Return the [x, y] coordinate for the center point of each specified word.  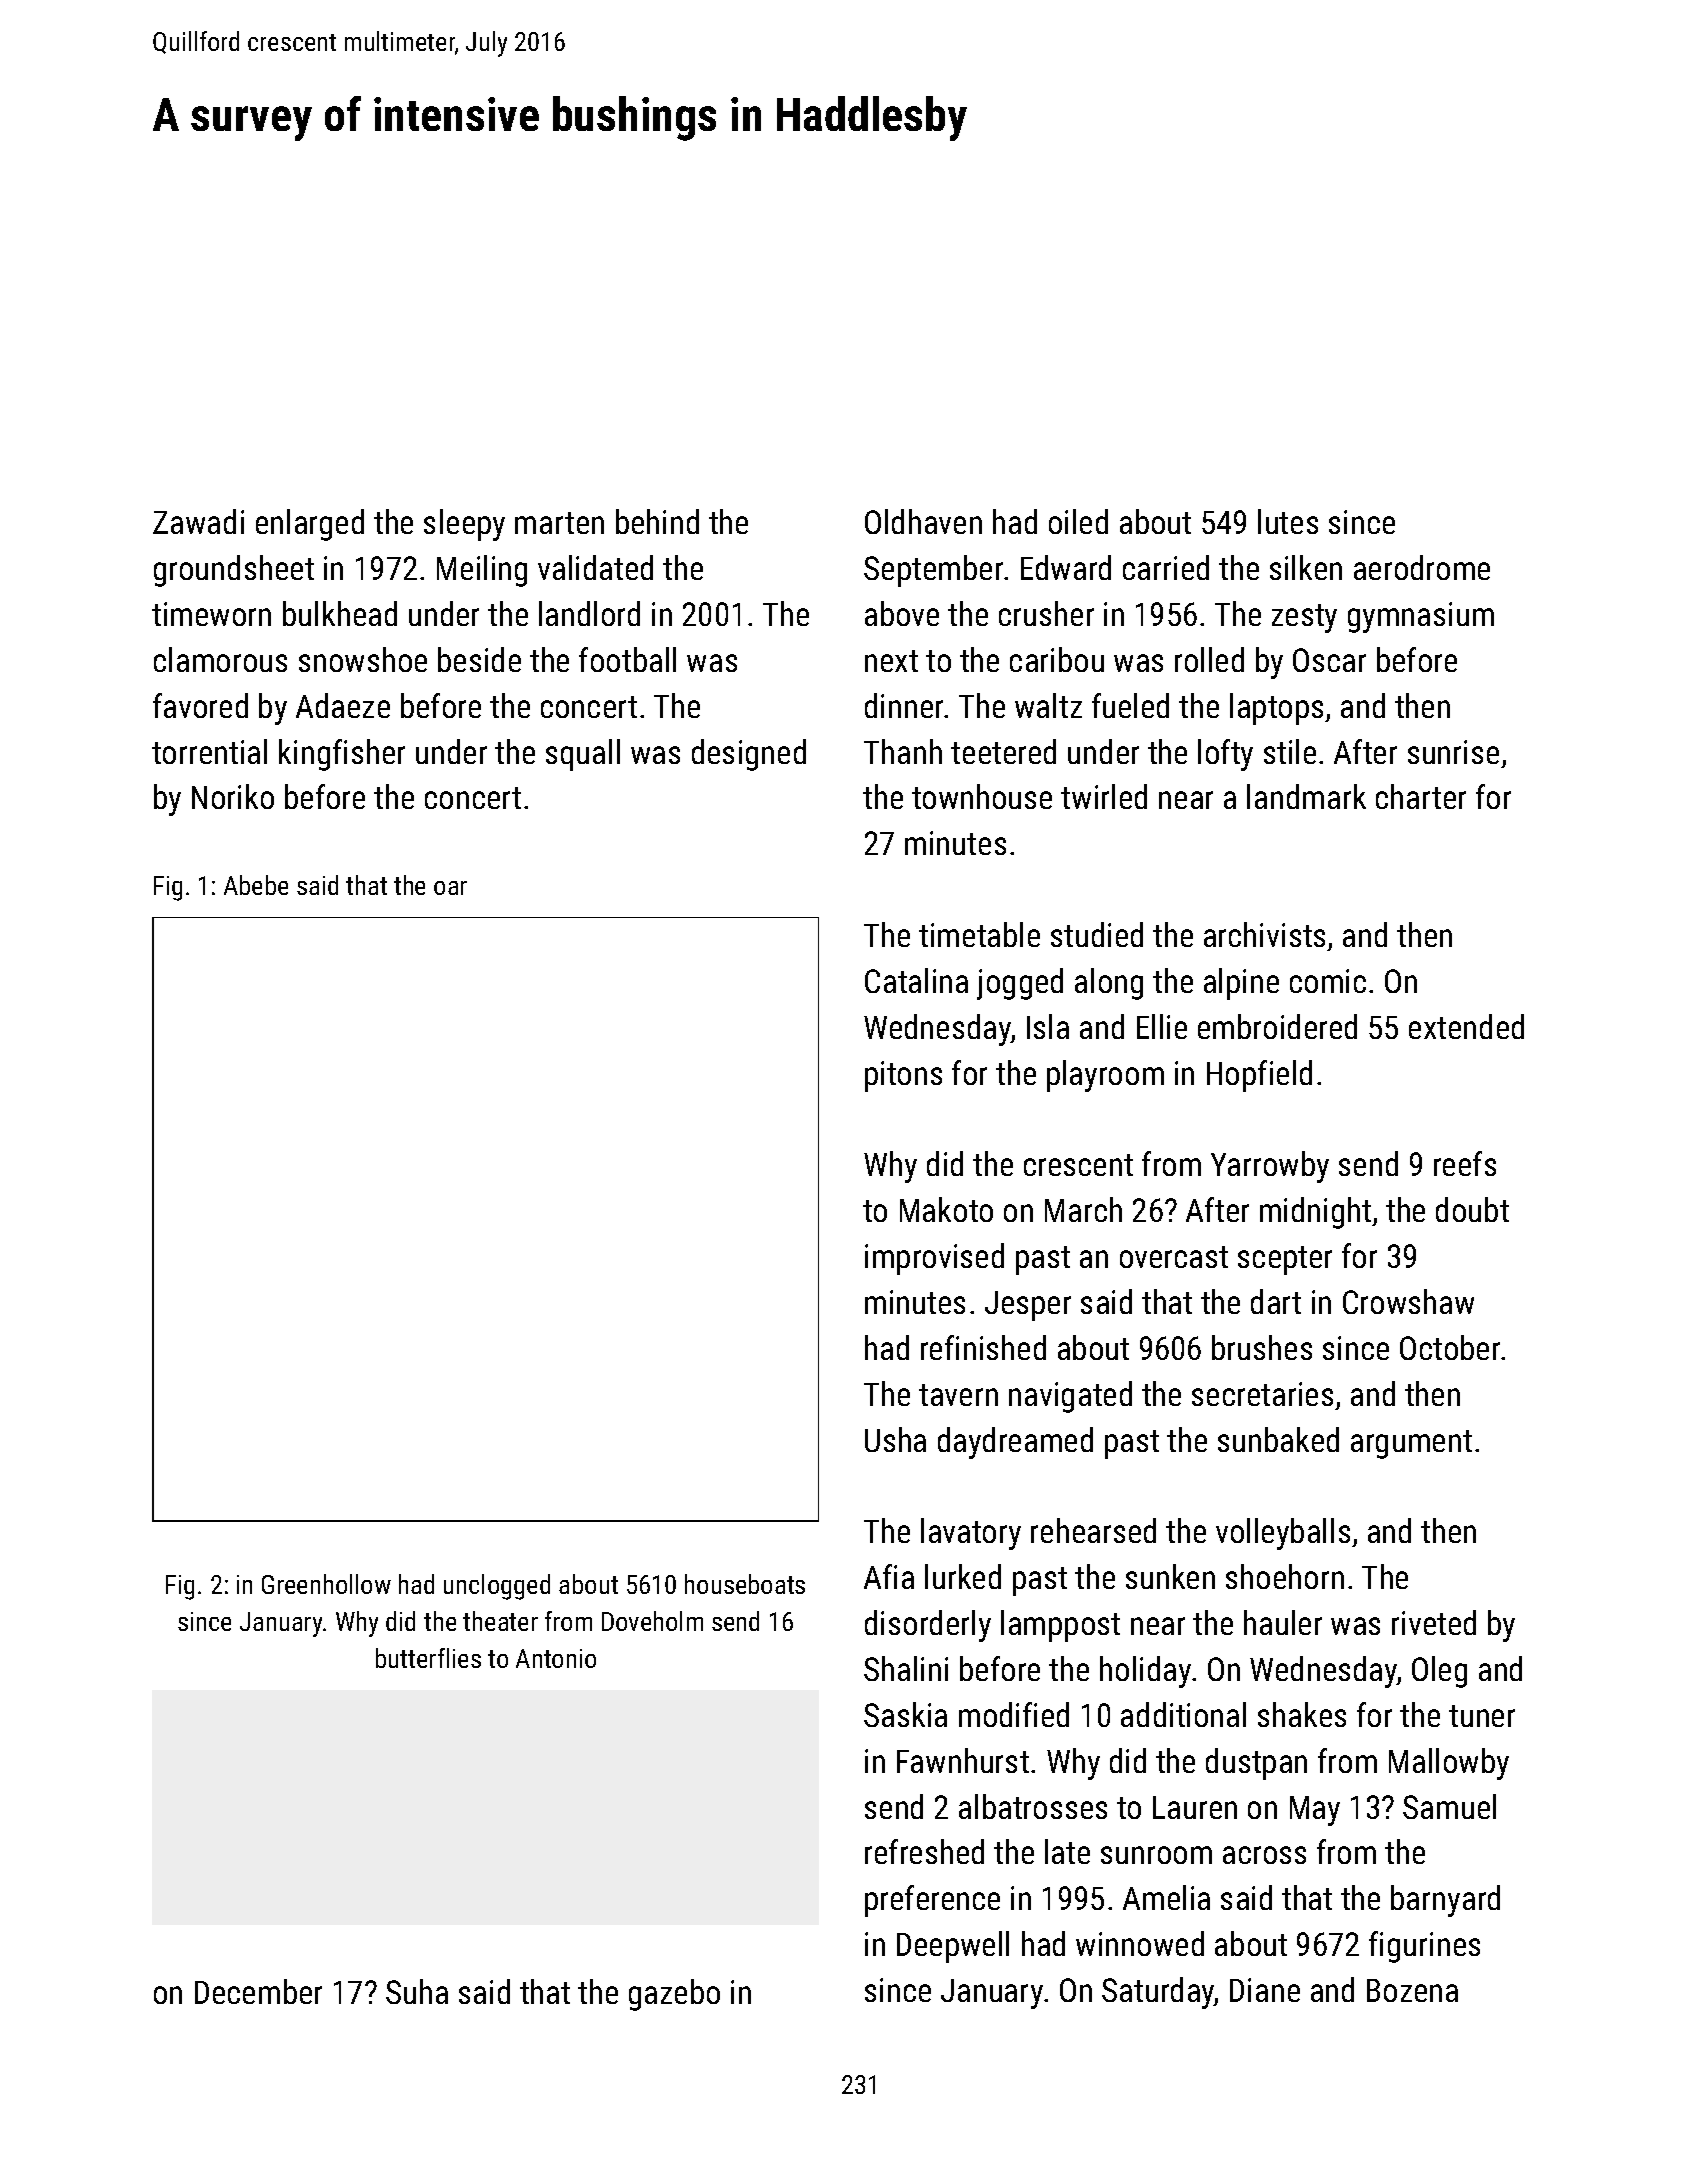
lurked [963, 1576]
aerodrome [1422, 567]
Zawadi [198, 521]
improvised [934, 1259]
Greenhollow [326, 1584]
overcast [1174, 1257]
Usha [895, 1439]
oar [450, 888]
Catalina [916, 980]
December [258, 1991]
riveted [1434, 1622]
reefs [1465, 1163]
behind [657, 521]
